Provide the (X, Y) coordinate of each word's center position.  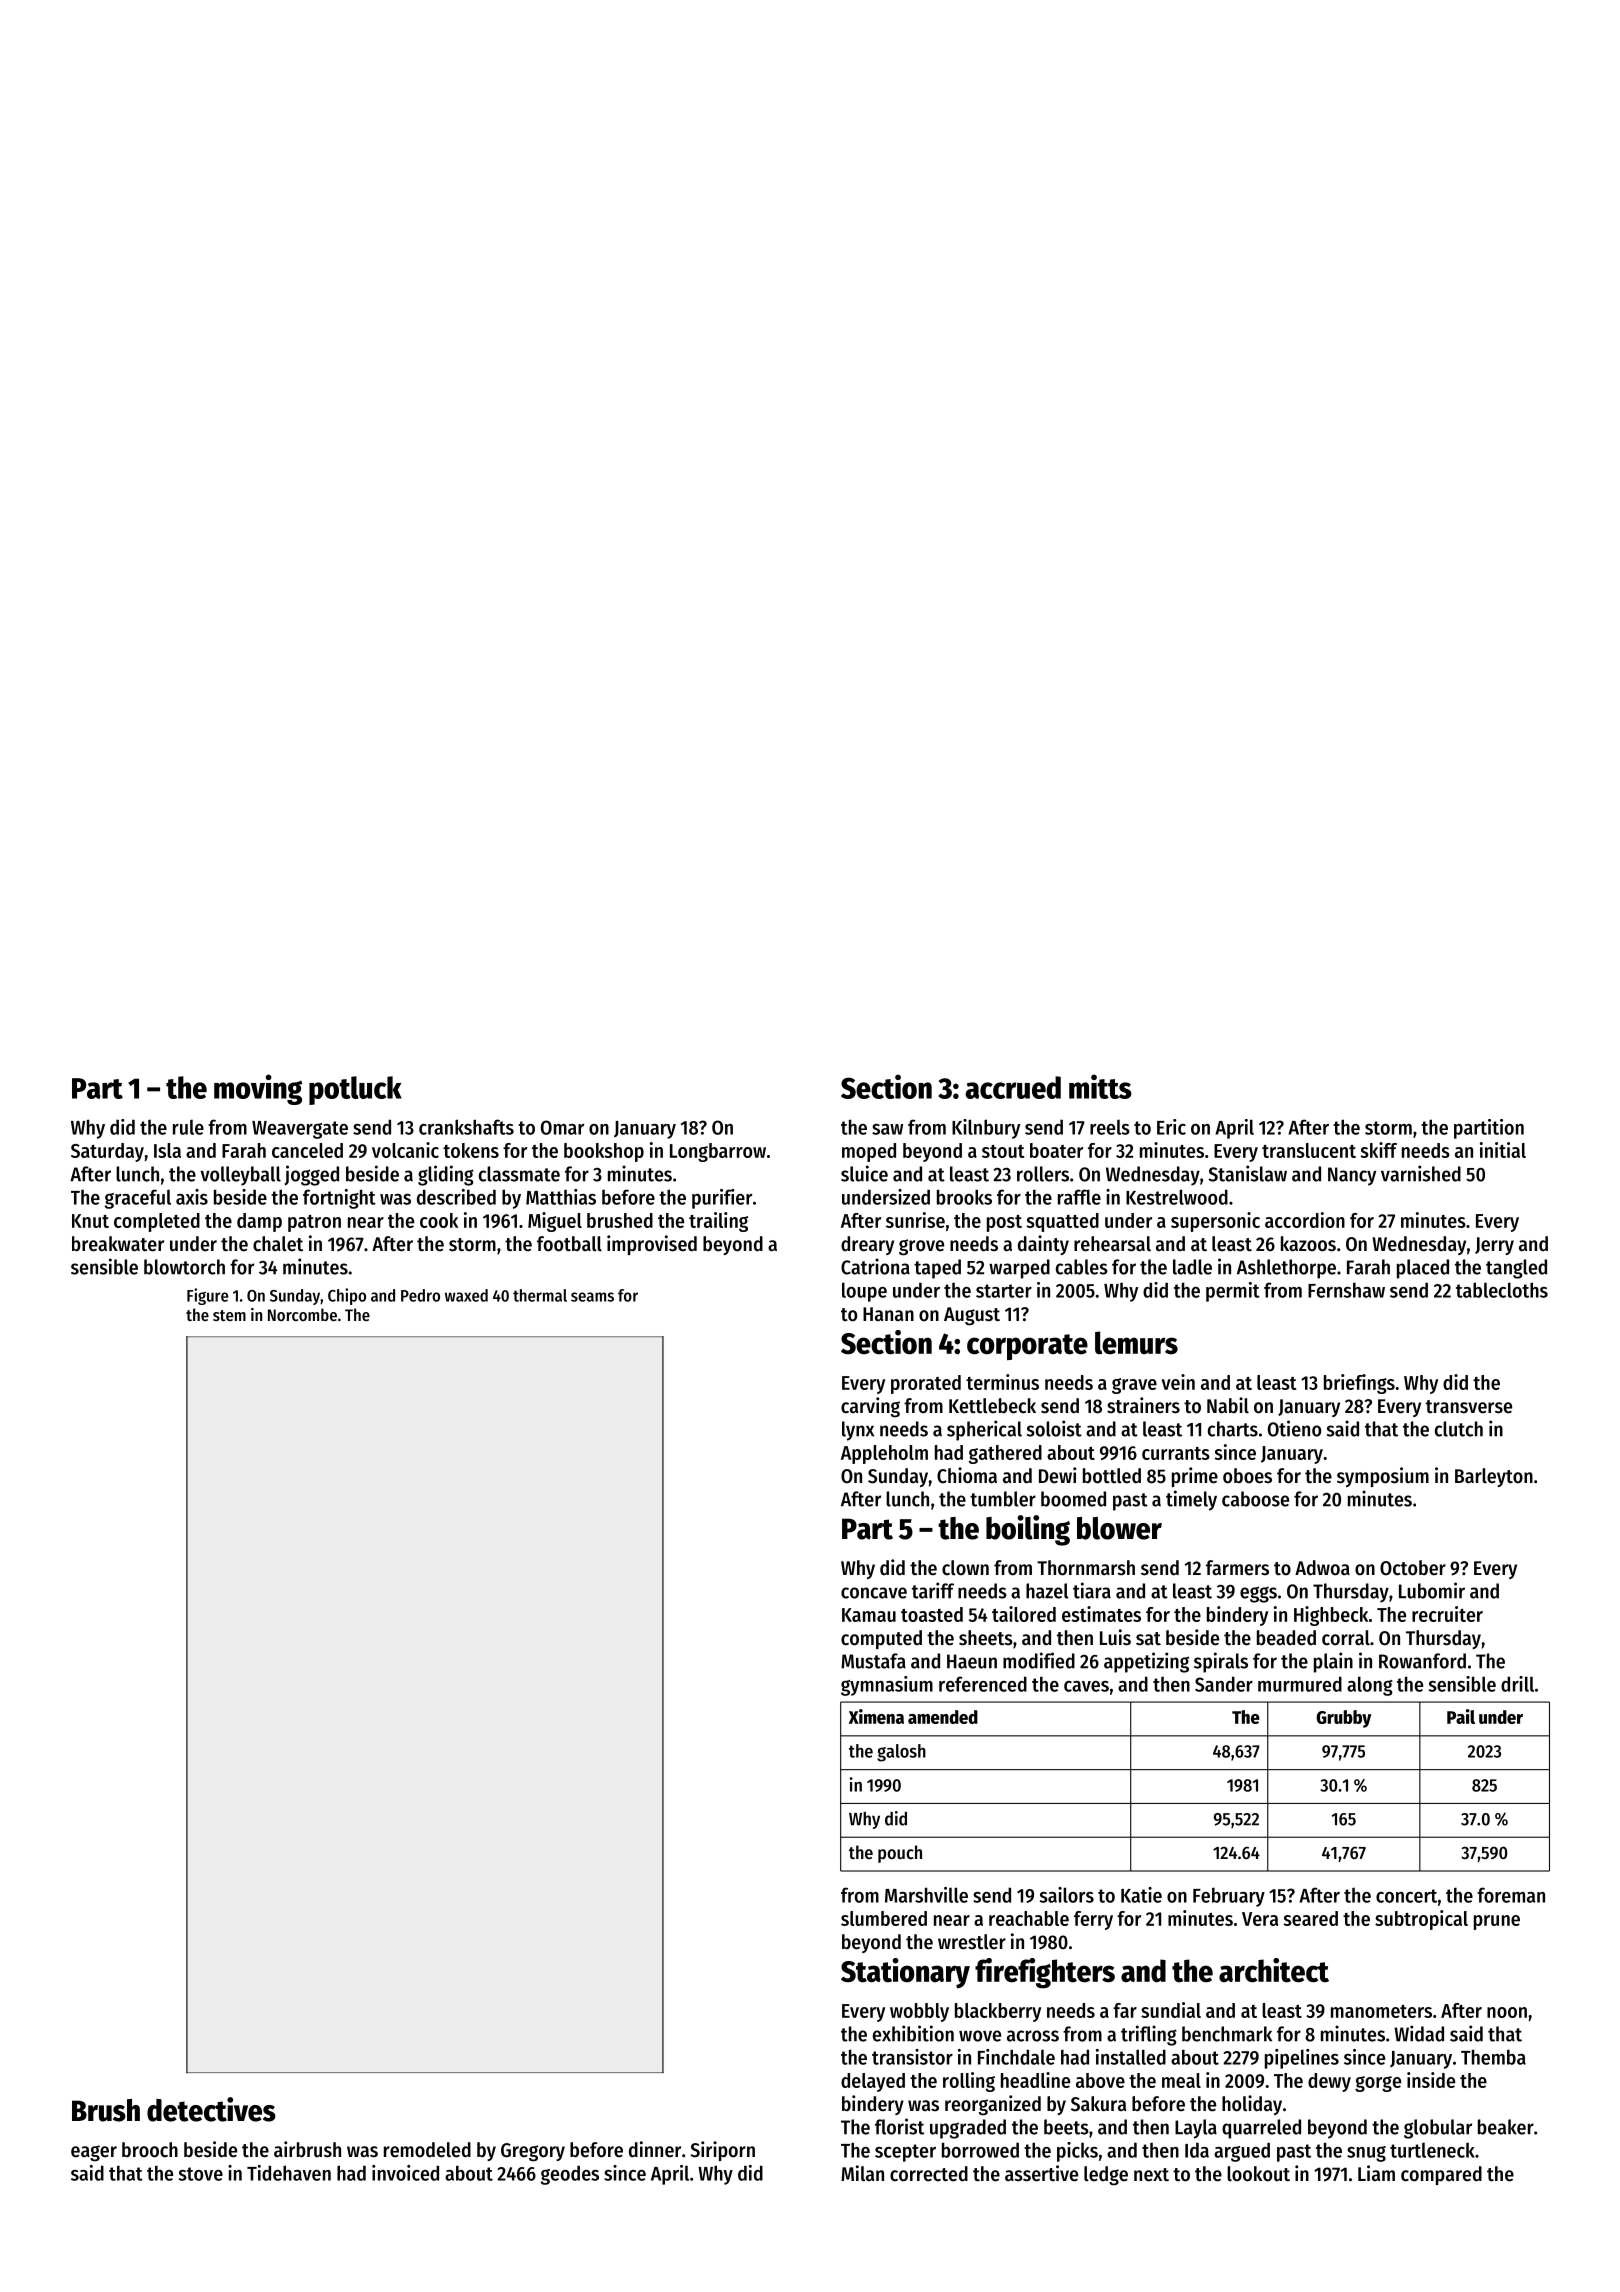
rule (188, 1127)
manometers (1381, 2011)
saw (887, 1129)
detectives (211, 2109)
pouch (900, 1854)
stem (229, 1315)
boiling (1028, 1530)
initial (1503, 1150)
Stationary (905, 1973)
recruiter (1447, 1614)
